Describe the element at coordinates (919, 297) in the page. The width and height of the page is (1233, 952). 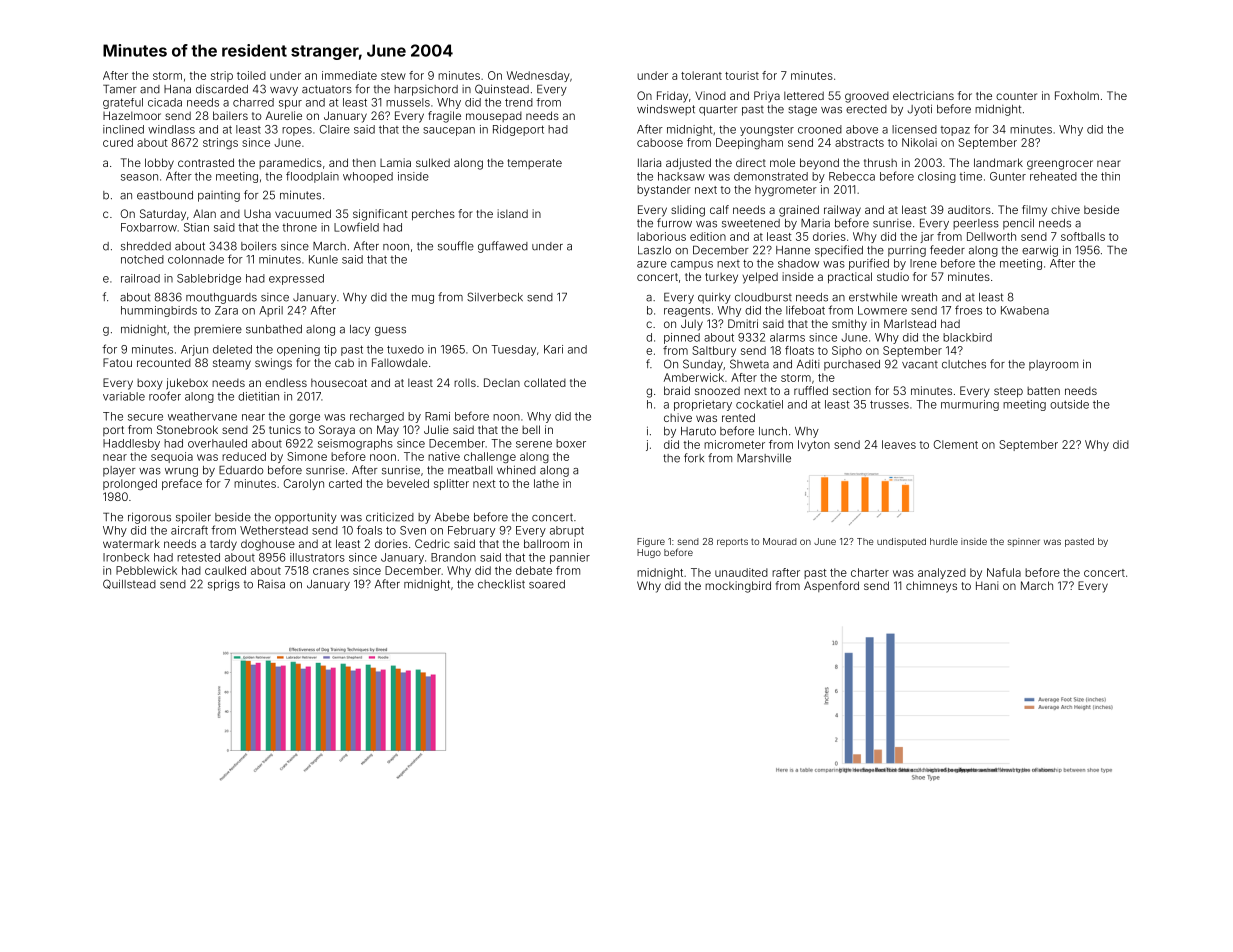
I see `wreath` at that location.
